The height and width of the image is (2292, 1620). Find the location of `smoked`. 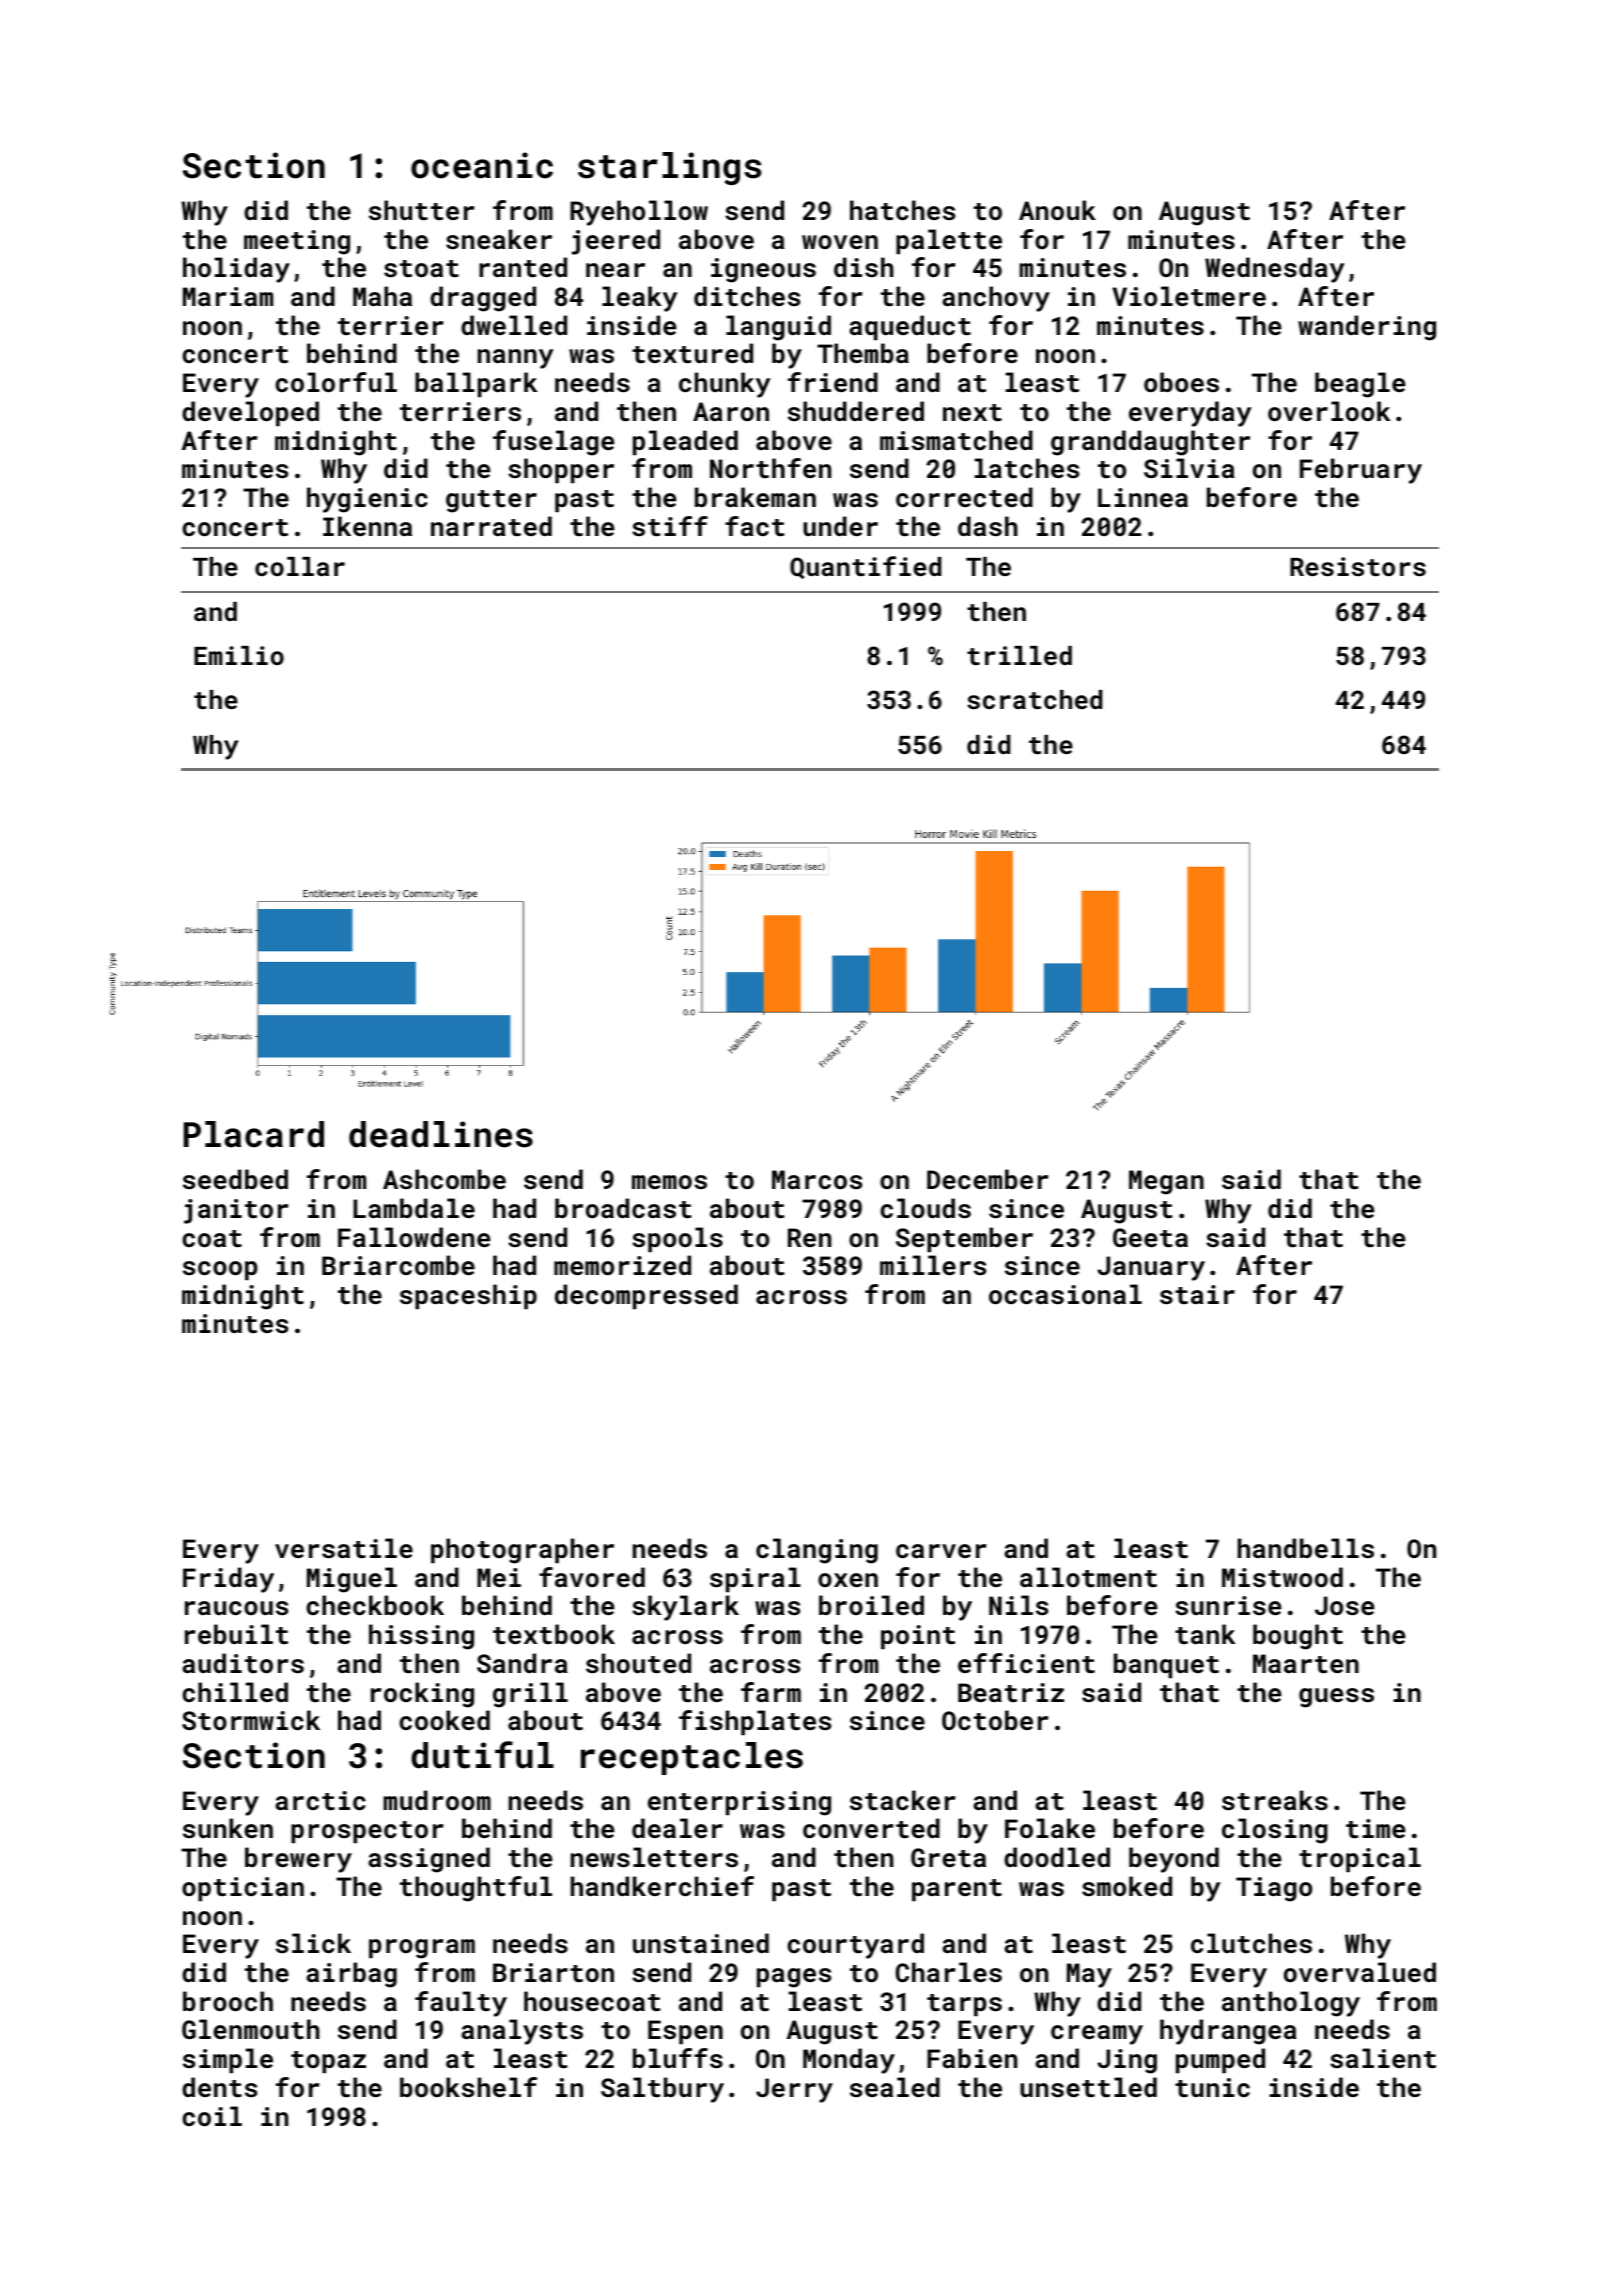

smoked is located at coordinates (1127, 1886).
